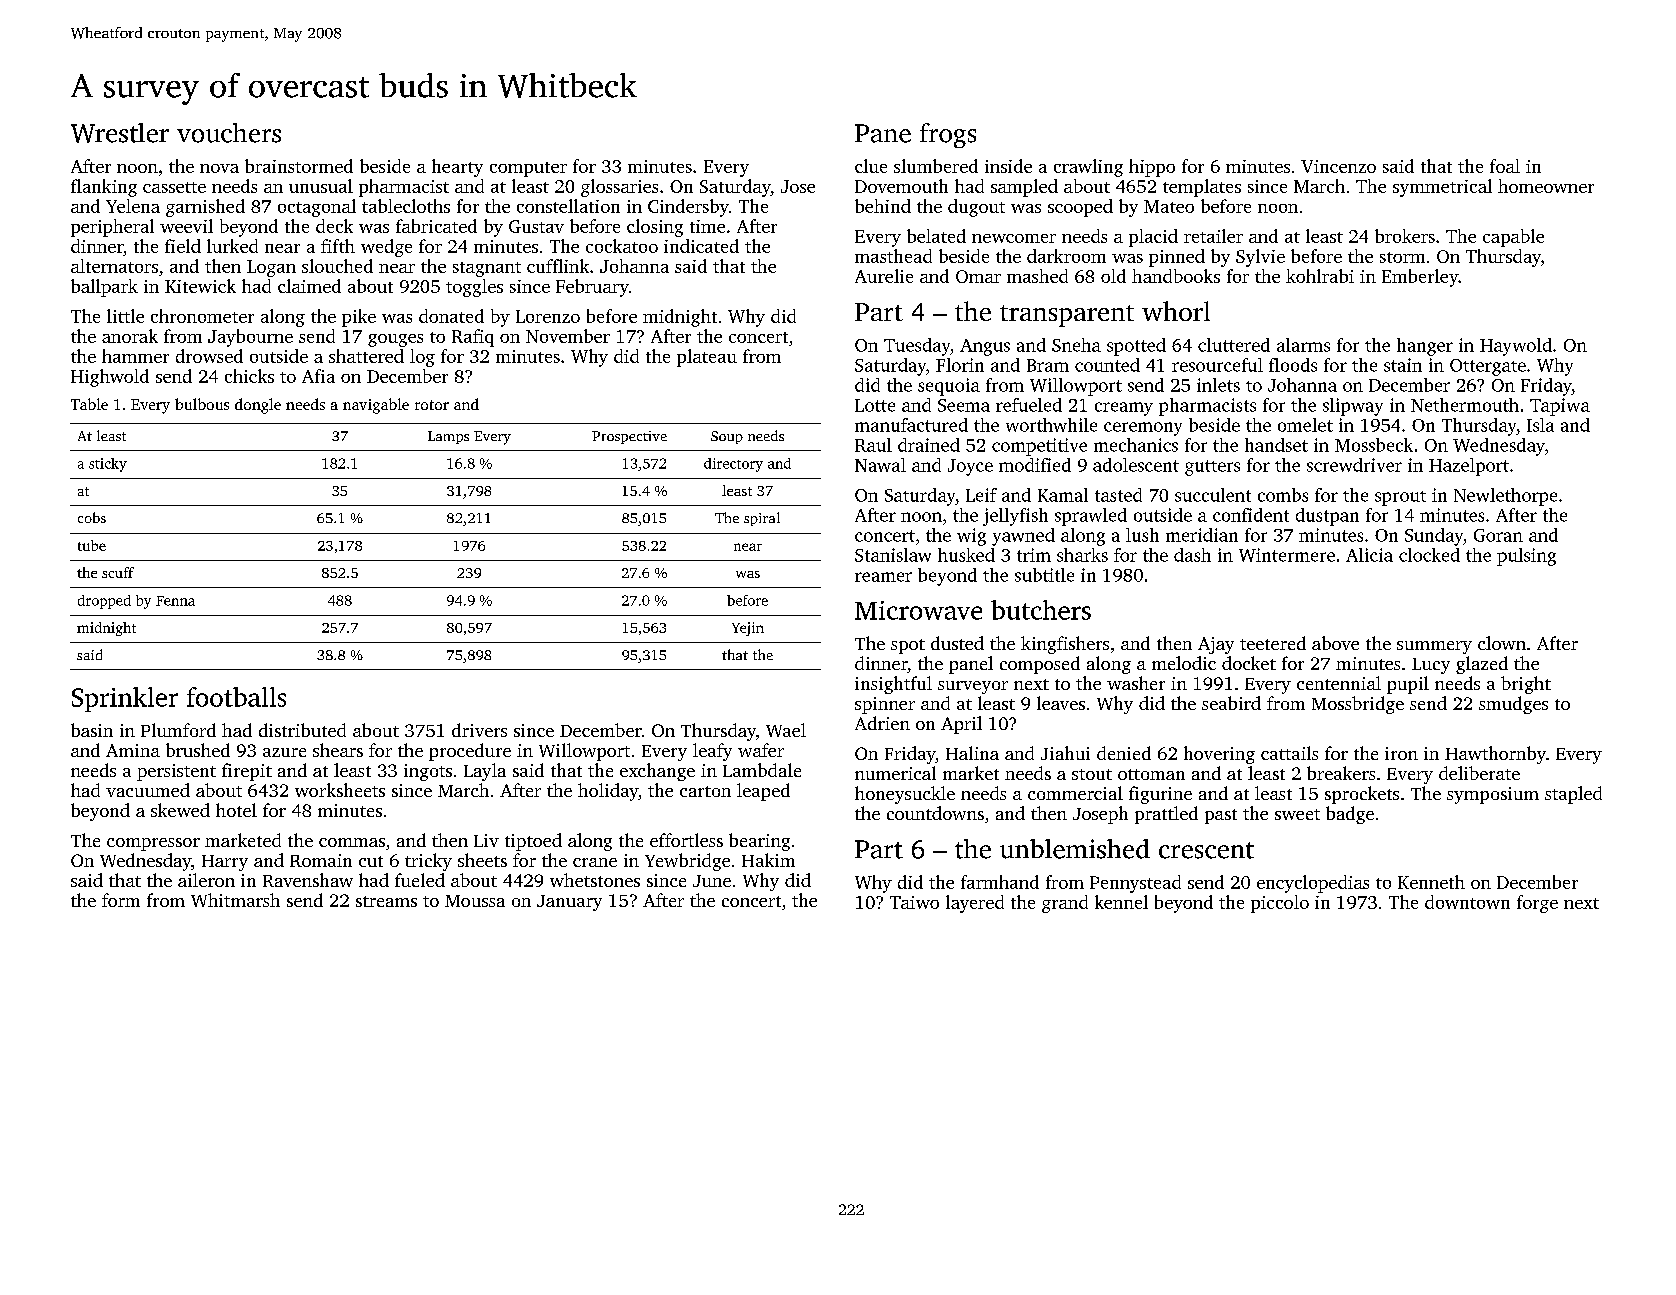 This page has height=1295, width=1676. I want to click on downtown, so click(1467, 902).
